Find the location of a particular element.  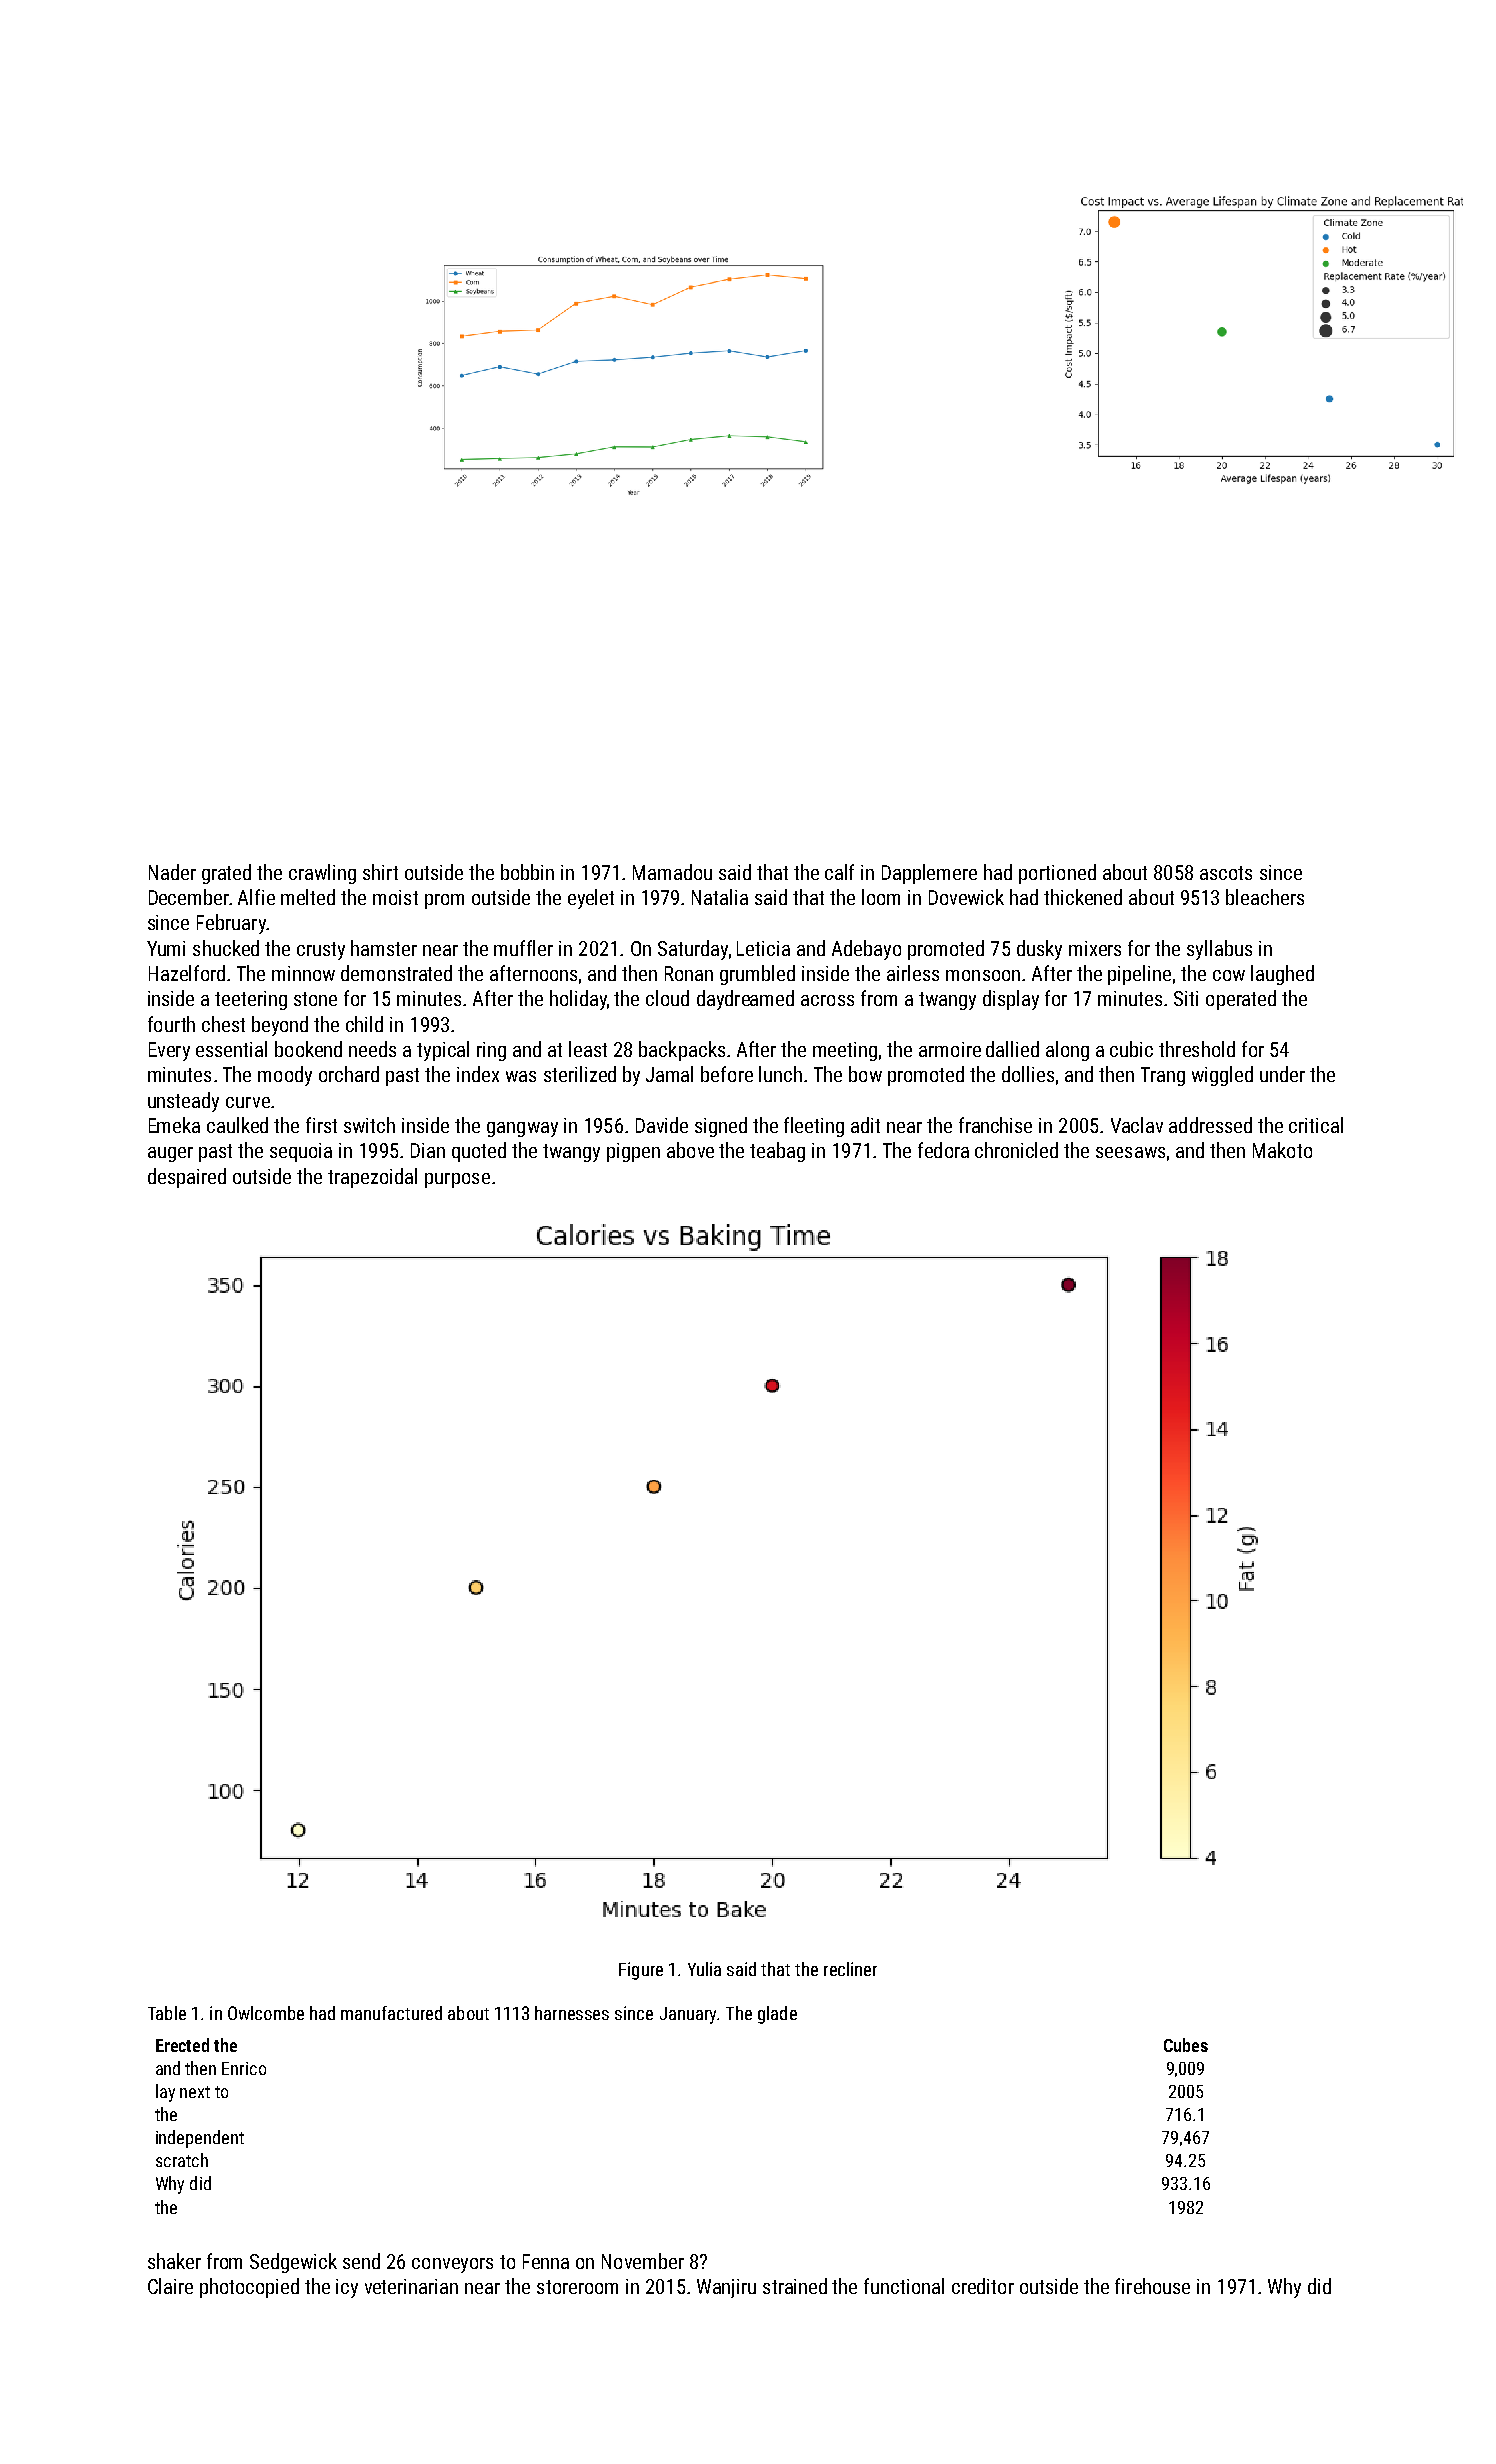

chronicled is located at coordinates (1016, 1150).
